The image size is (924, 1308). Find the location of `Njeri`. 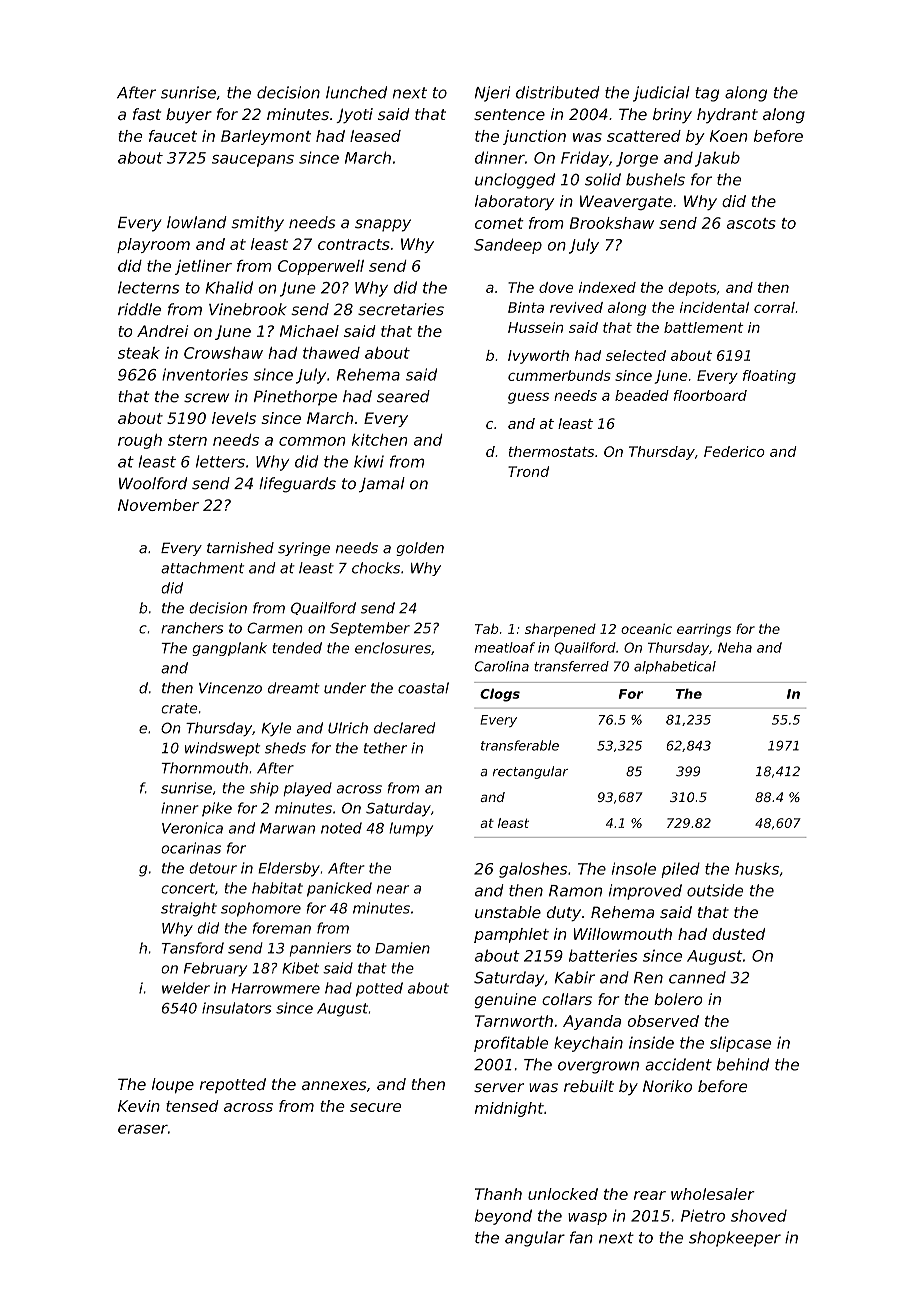

Njeri is located at coordinates (492, 94).
